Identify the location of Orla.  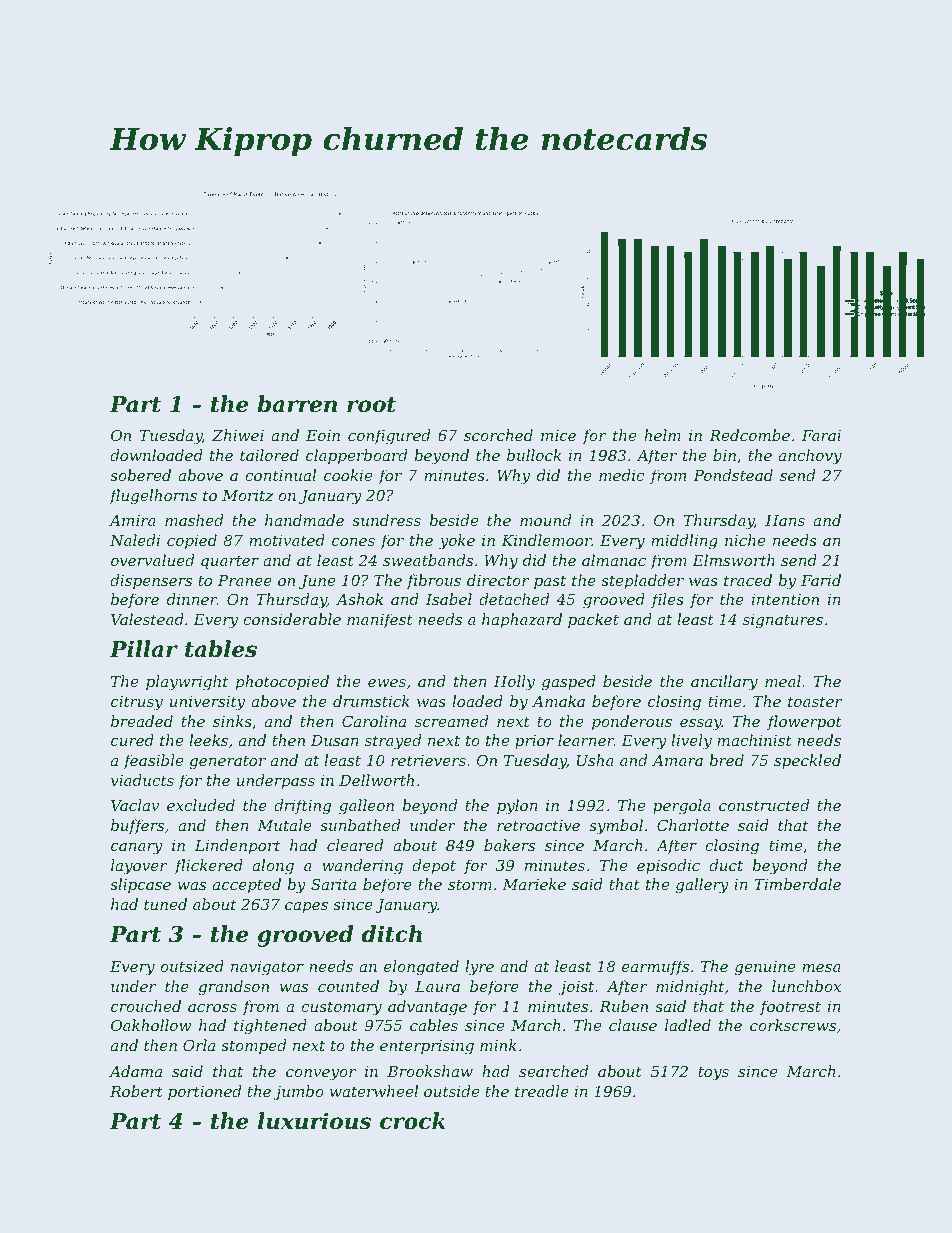
(199, 1045).
